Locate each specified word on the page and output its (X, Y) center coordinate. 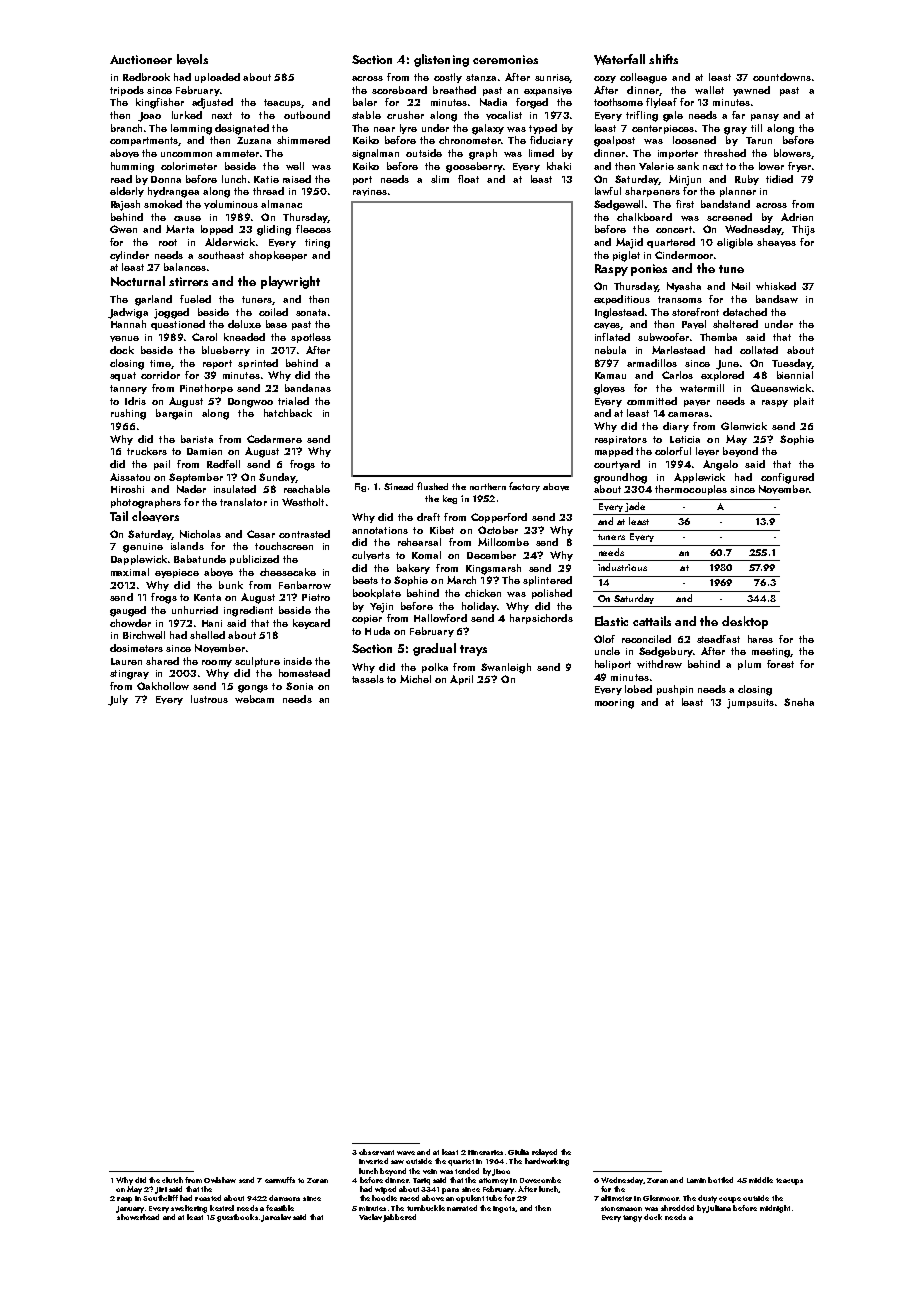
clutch (172, 1180)
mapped (614, 452)
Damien (204, 451)
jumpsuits (750, 704)
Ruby (747, 180)
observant (376, 1152)
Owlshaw (220, 1180)
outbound (307, 115)
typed (543, 129)
